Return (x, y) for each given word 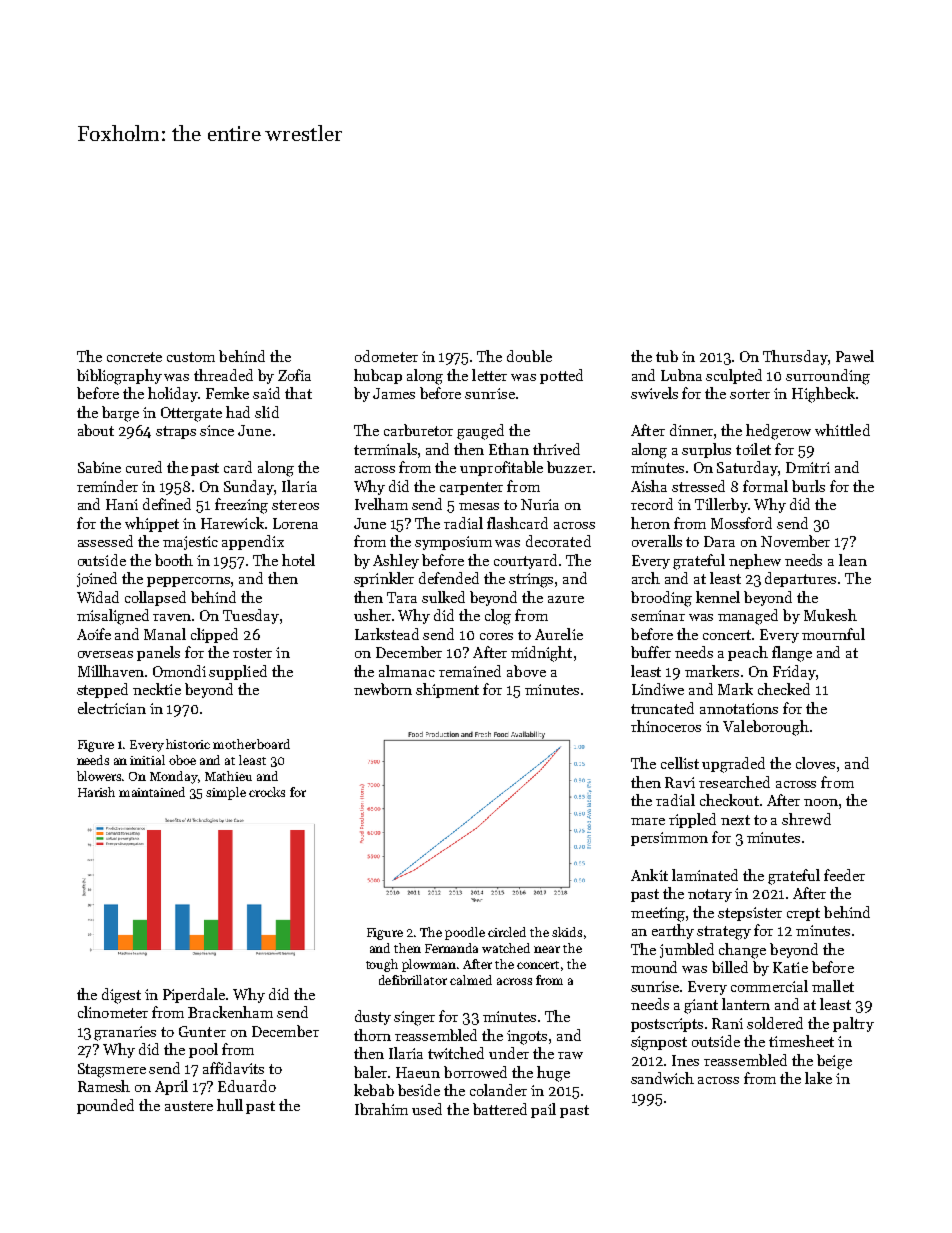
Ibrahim (381, 1109)
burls (808, 486)
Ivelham (381, 504)
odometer (386, 356)
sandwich (662, 1078)
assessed (105, 541)
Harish (96, 792)
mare (648, 821)
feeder (844, 875)
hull (230, 1105)
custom (191, 357)
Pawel (855, 356)
